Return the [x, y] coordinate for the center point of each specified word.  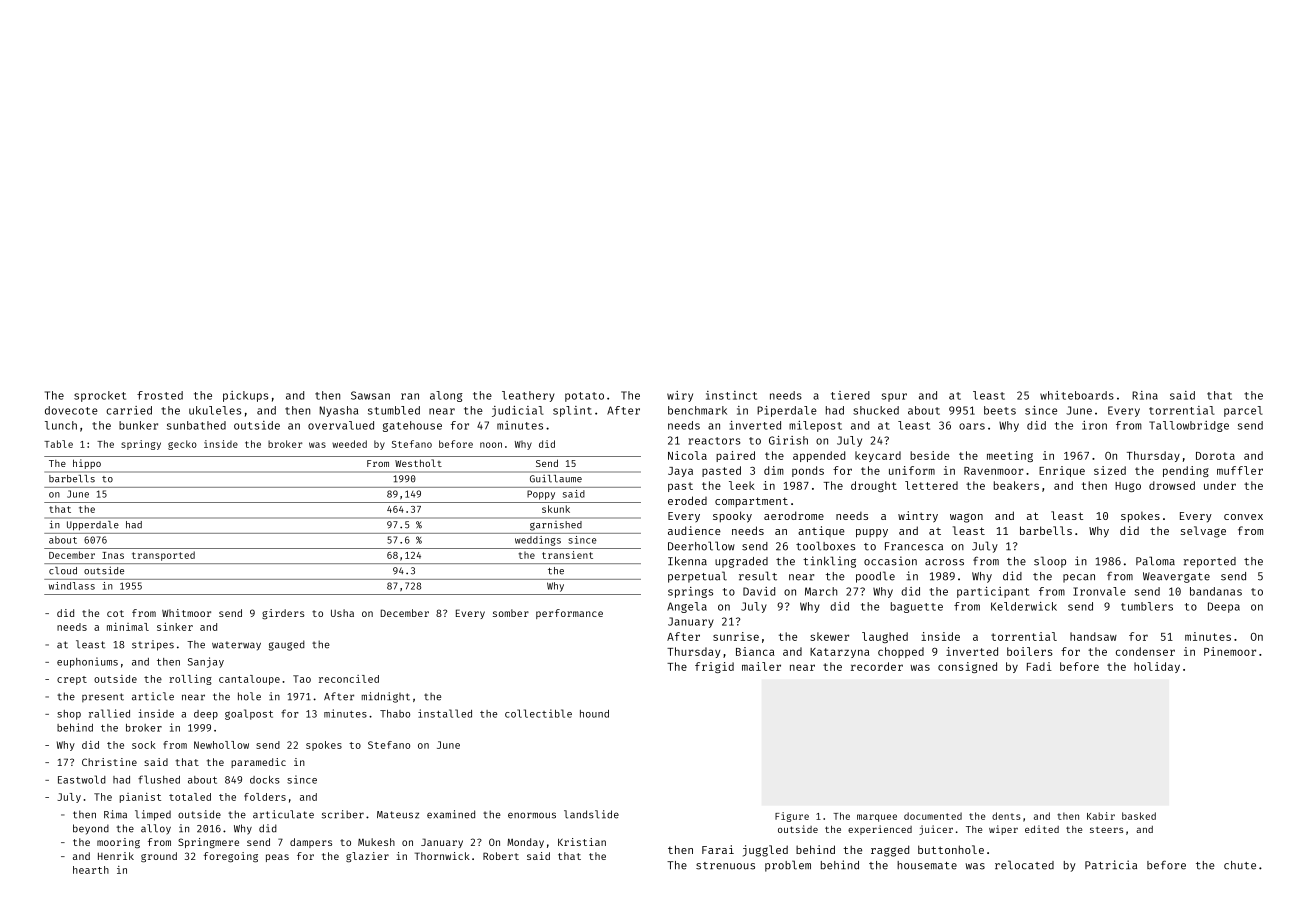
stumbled [394, 410]
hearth [91, 870]
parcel [1243, 411]
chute [1240, 865]
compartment [751, 502]
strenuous [725, 866]
